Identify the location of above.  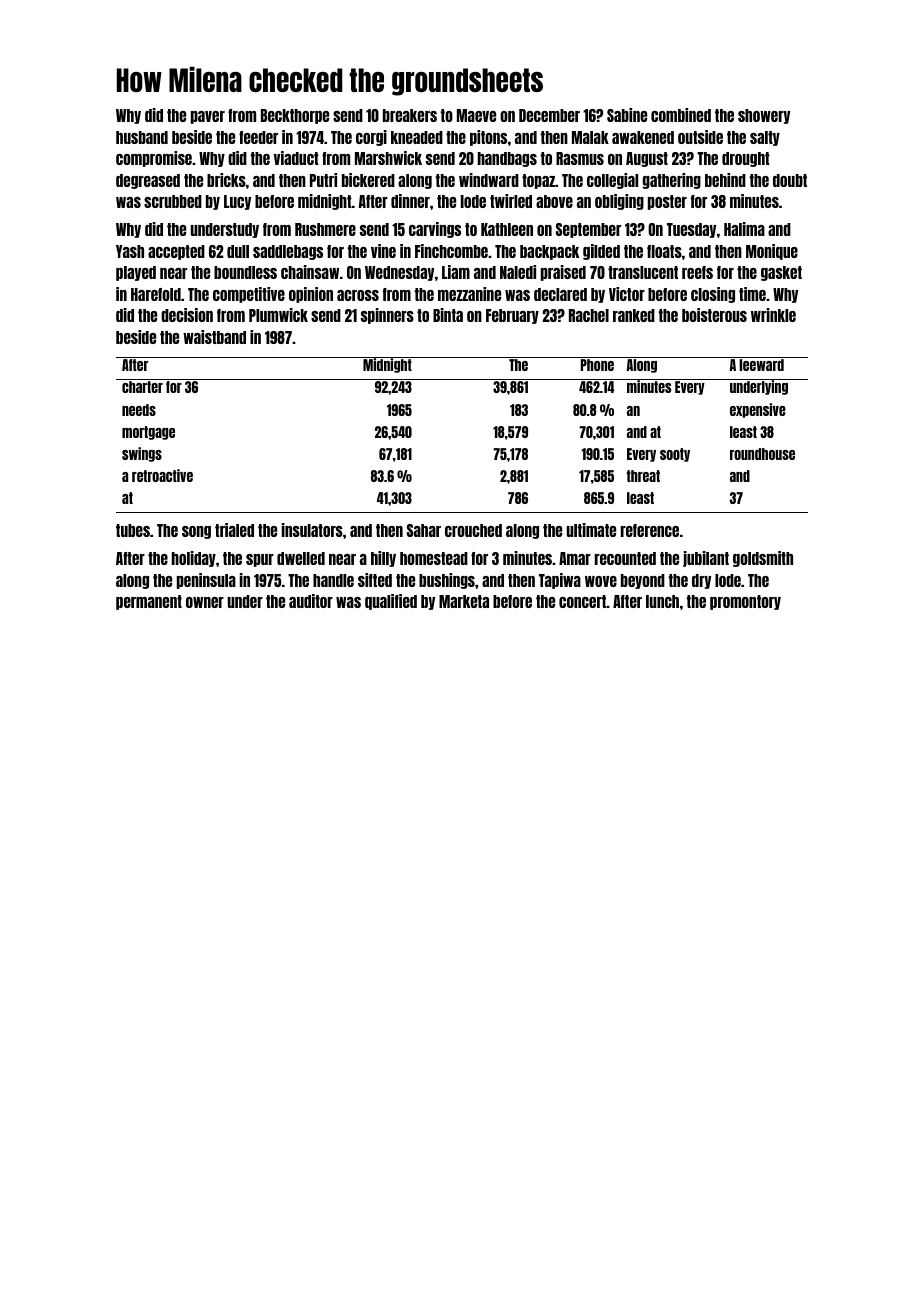
(554, 201).
